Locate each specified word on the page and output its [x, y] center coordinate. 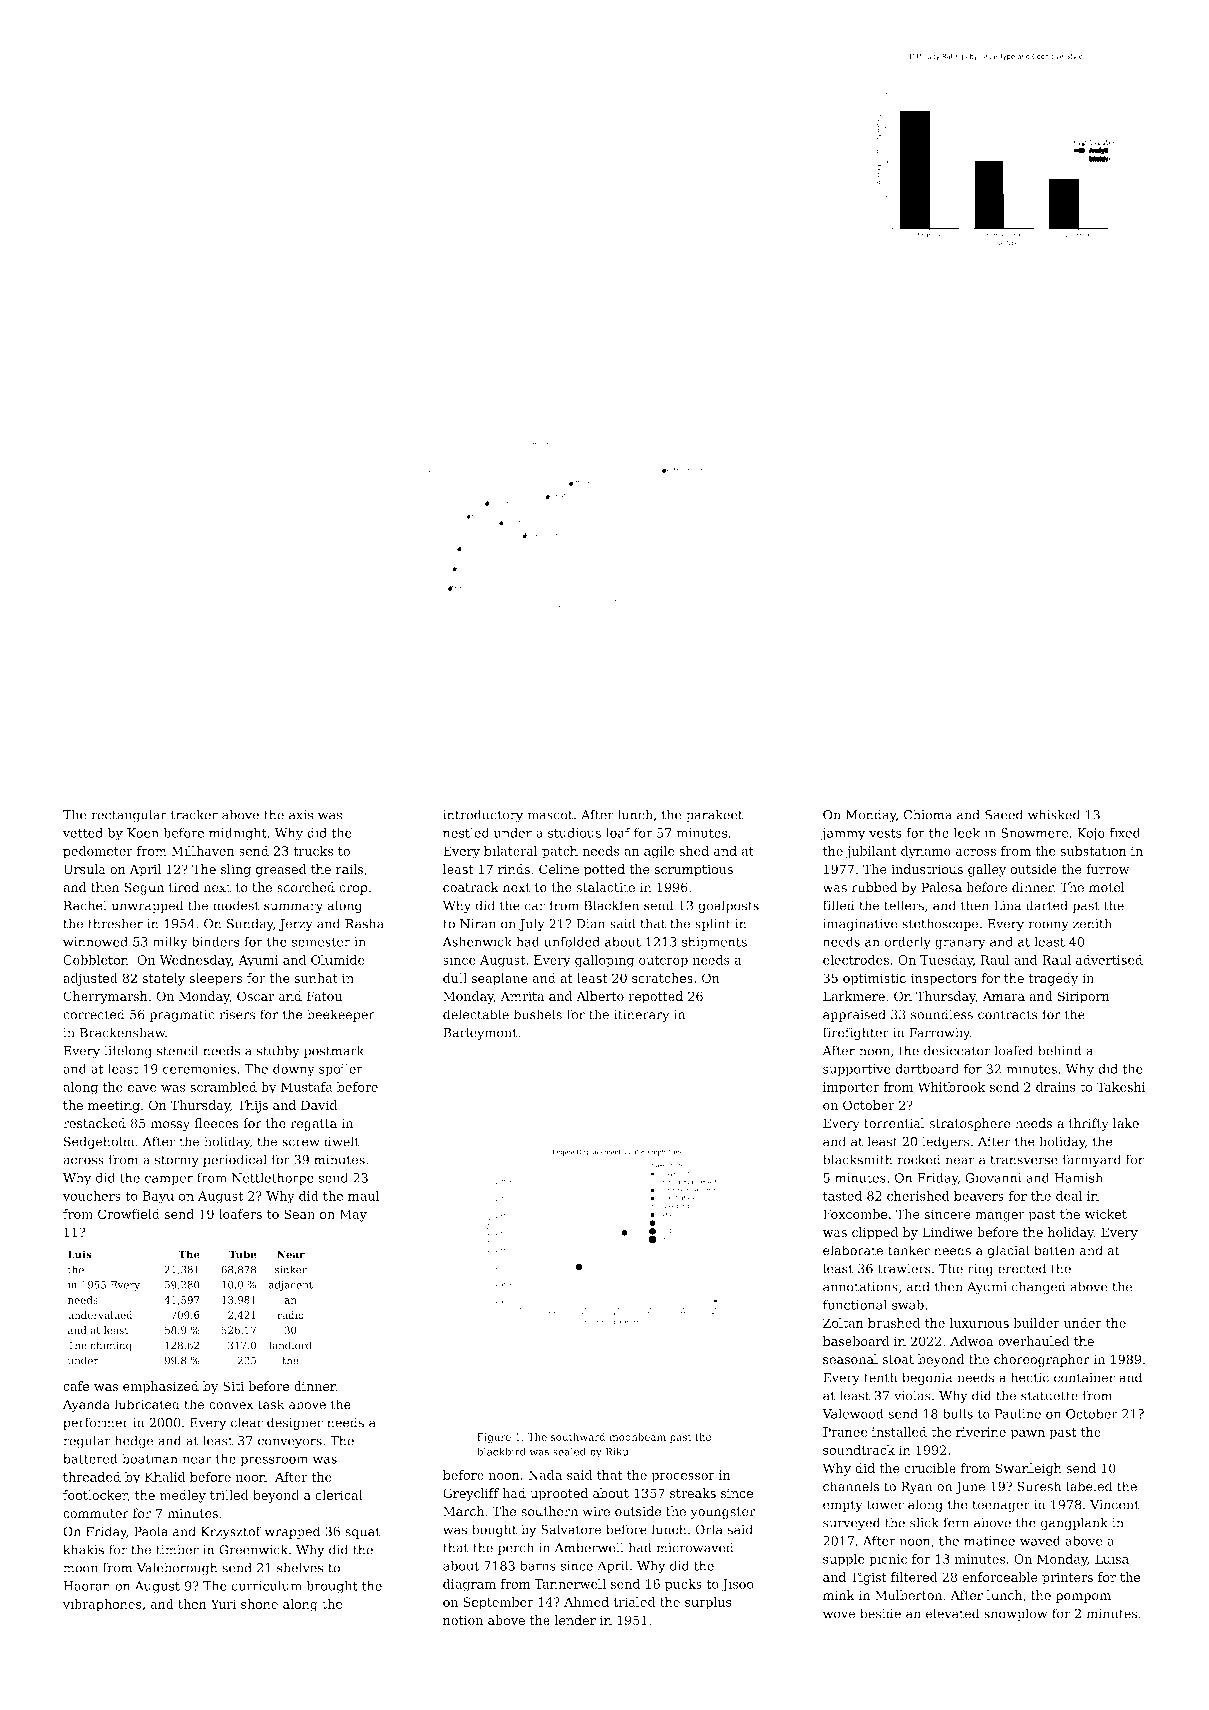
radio [290, 1315]
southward [578, 1437]
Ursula [84, 869]
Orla [709, 1529]
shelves [300, 1567]
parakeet [714, 815]
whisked [1054, 814]
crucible [930, 1468]
